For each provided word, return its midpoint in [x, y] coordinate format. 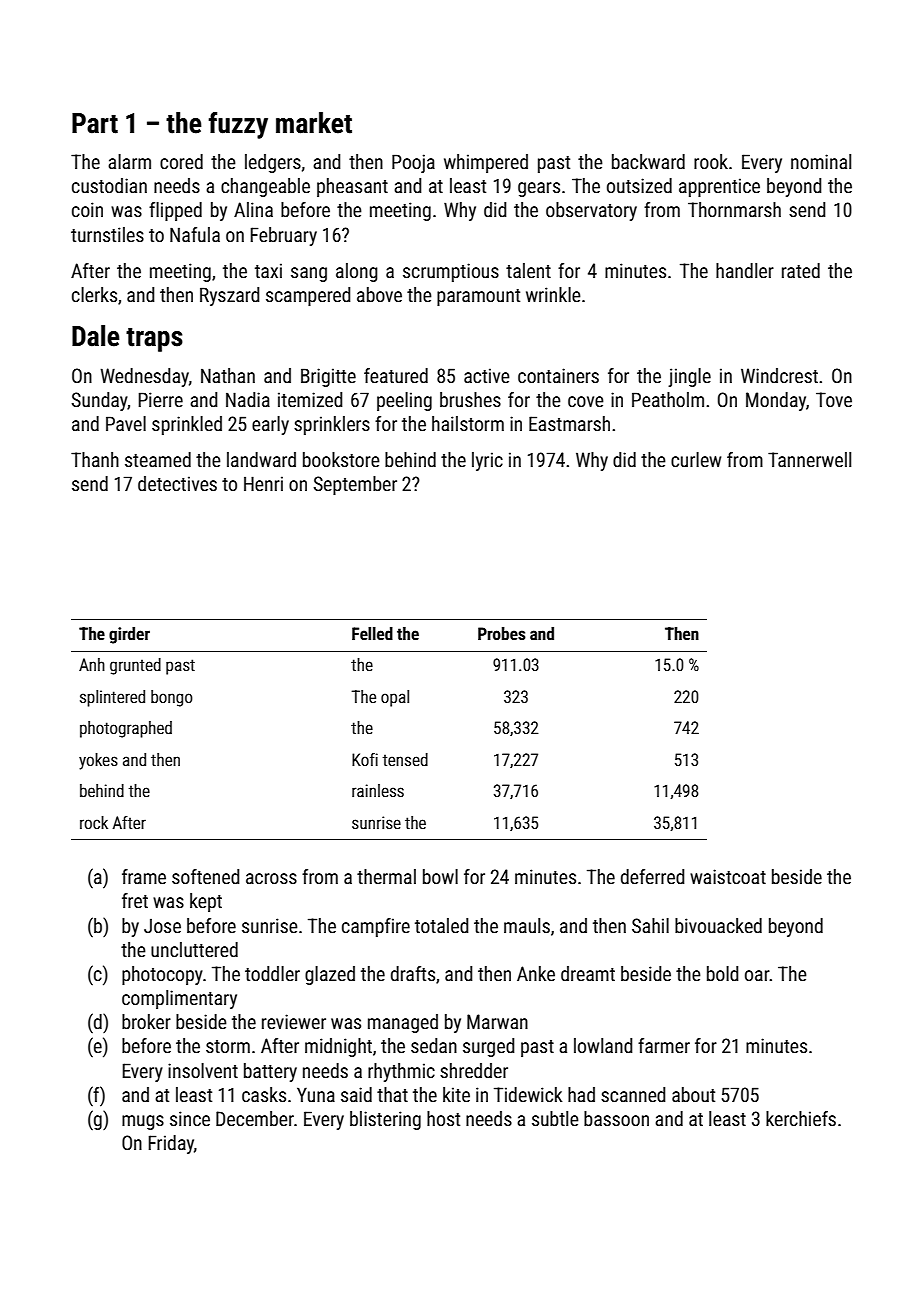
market [314, 123]
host [443, 1118]
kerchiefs [801, 1118]
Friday [171, 1144]
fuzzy [238, 125]
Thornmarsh [734, 209]
